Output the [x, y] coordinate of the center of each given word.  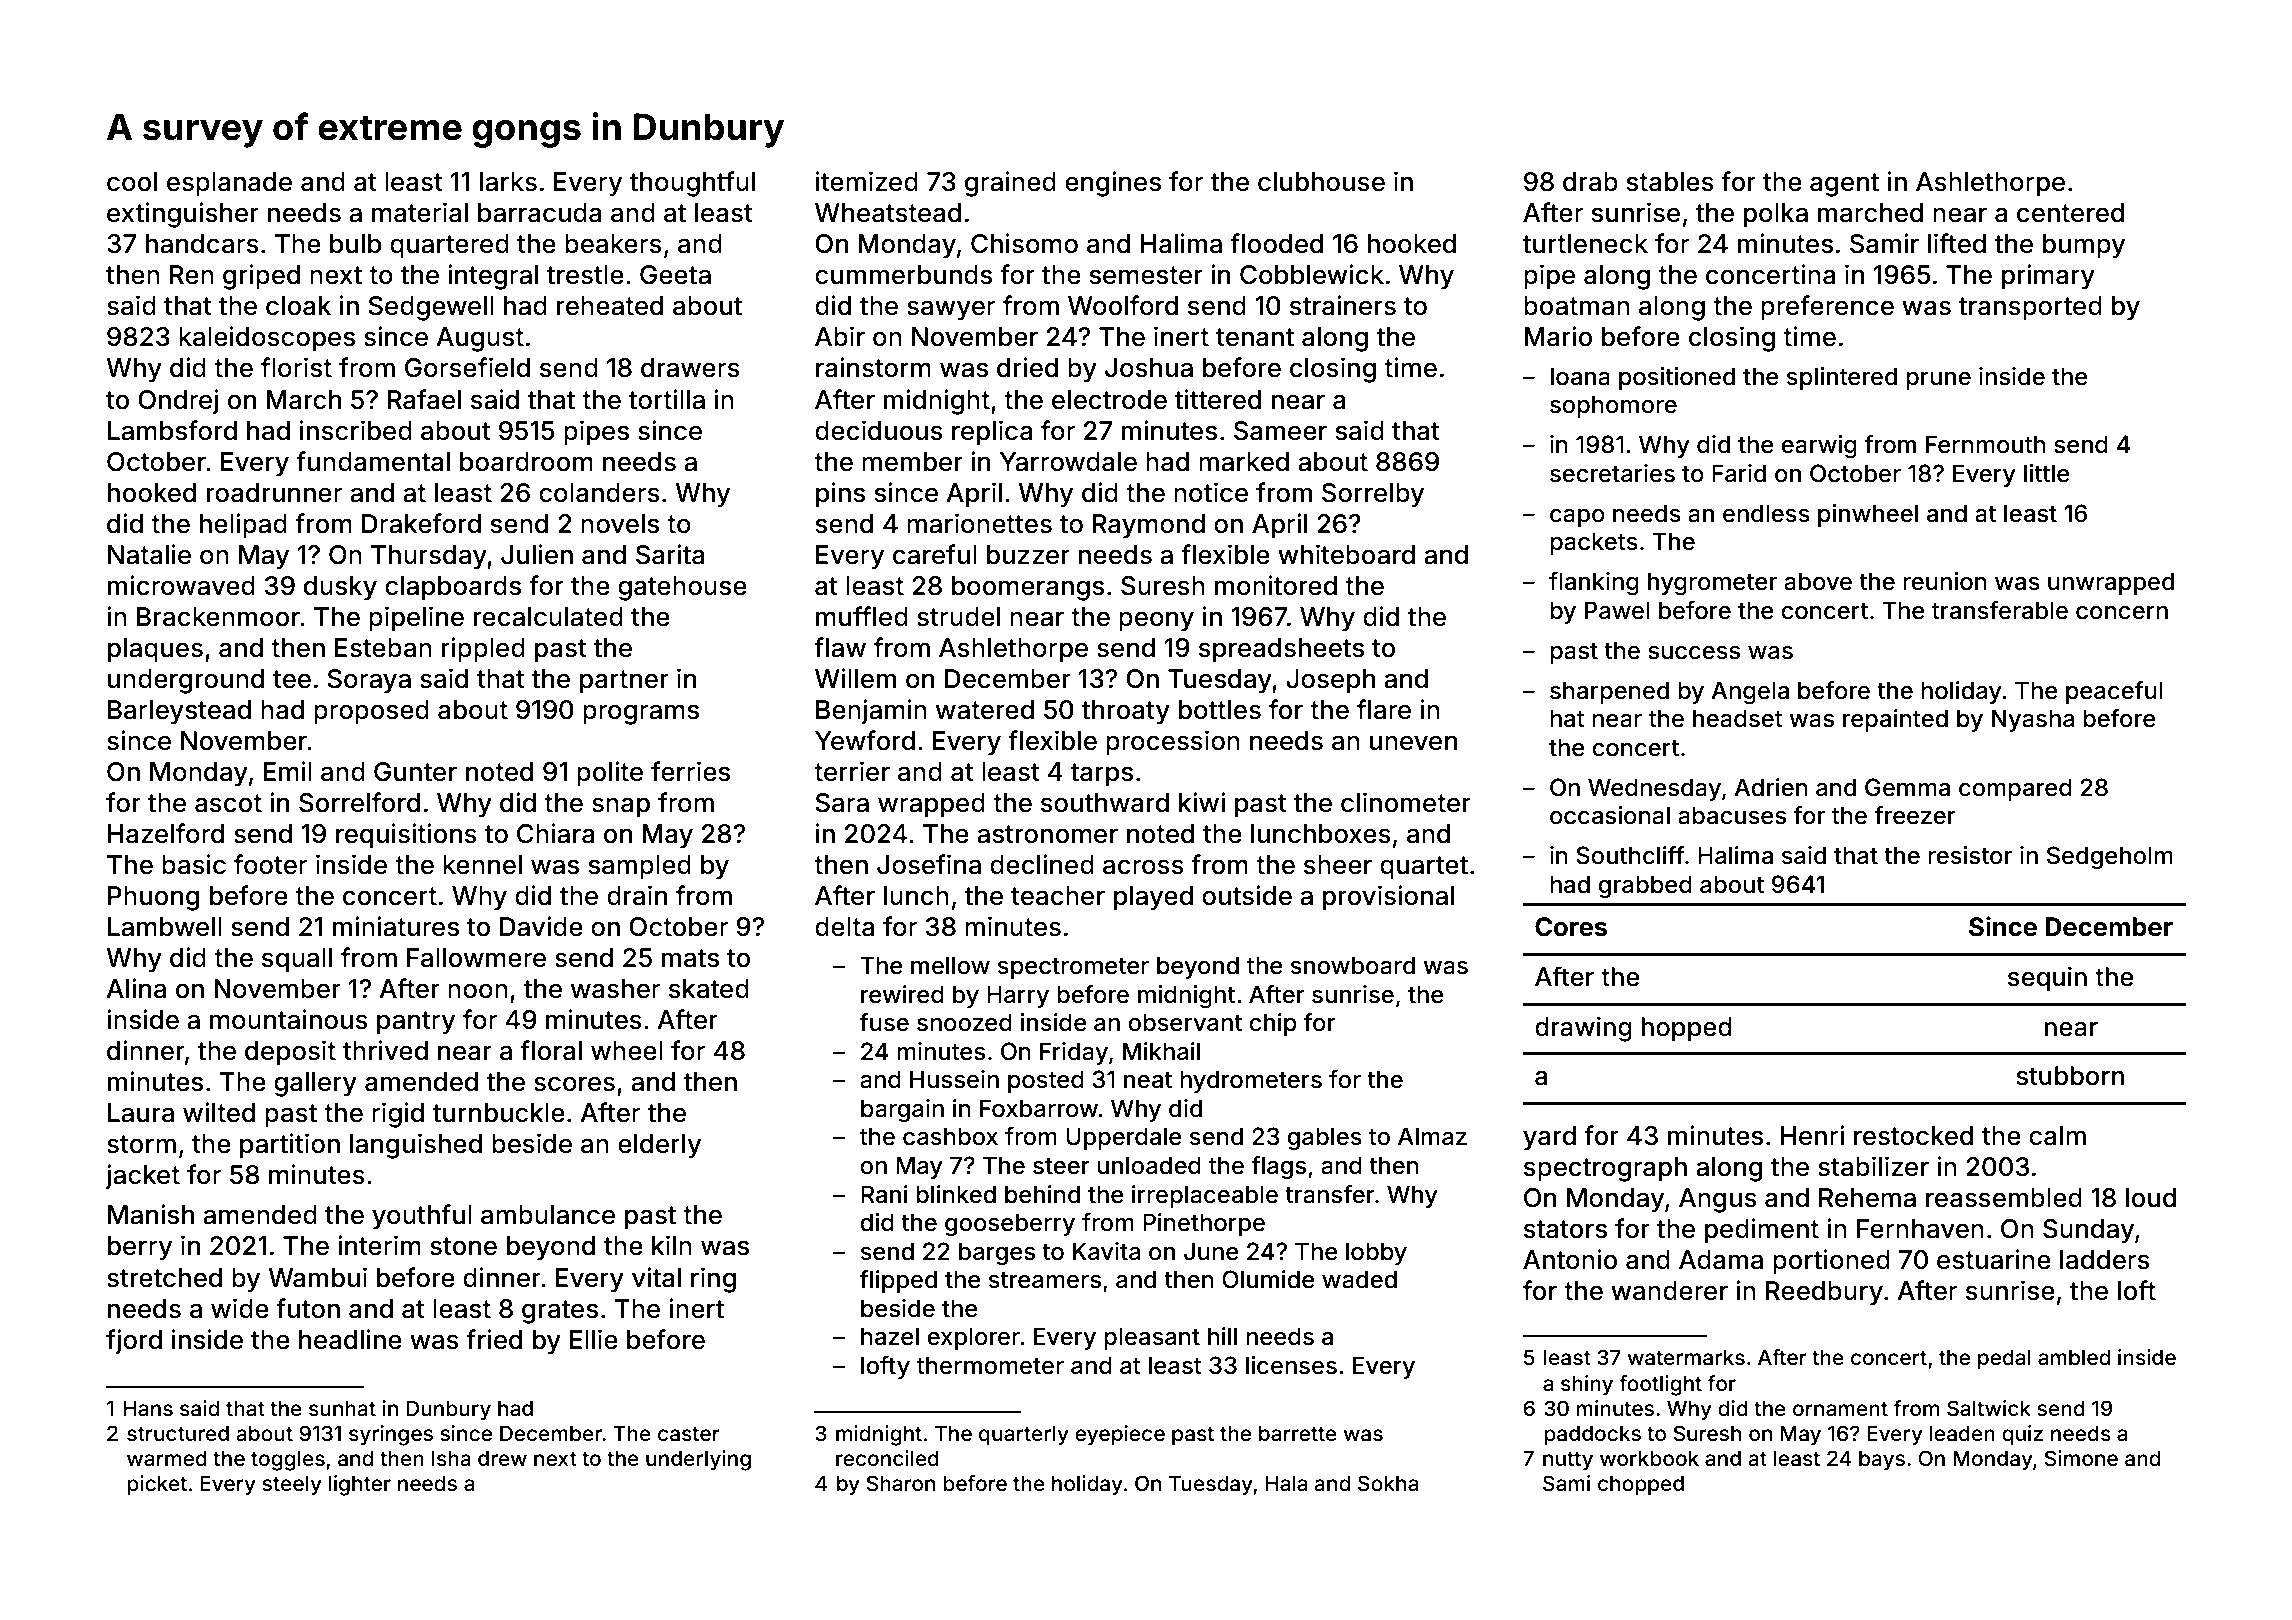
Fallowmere [476, 958]
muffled [862, 616]
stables [1670, 182]
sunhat [342, 1408]
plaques [155, 650]
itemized [867, 181]
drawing [1583, 1029]
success [1694, 653]
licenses [1291, 1365]
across [1143, 867]
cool [132, 182]
